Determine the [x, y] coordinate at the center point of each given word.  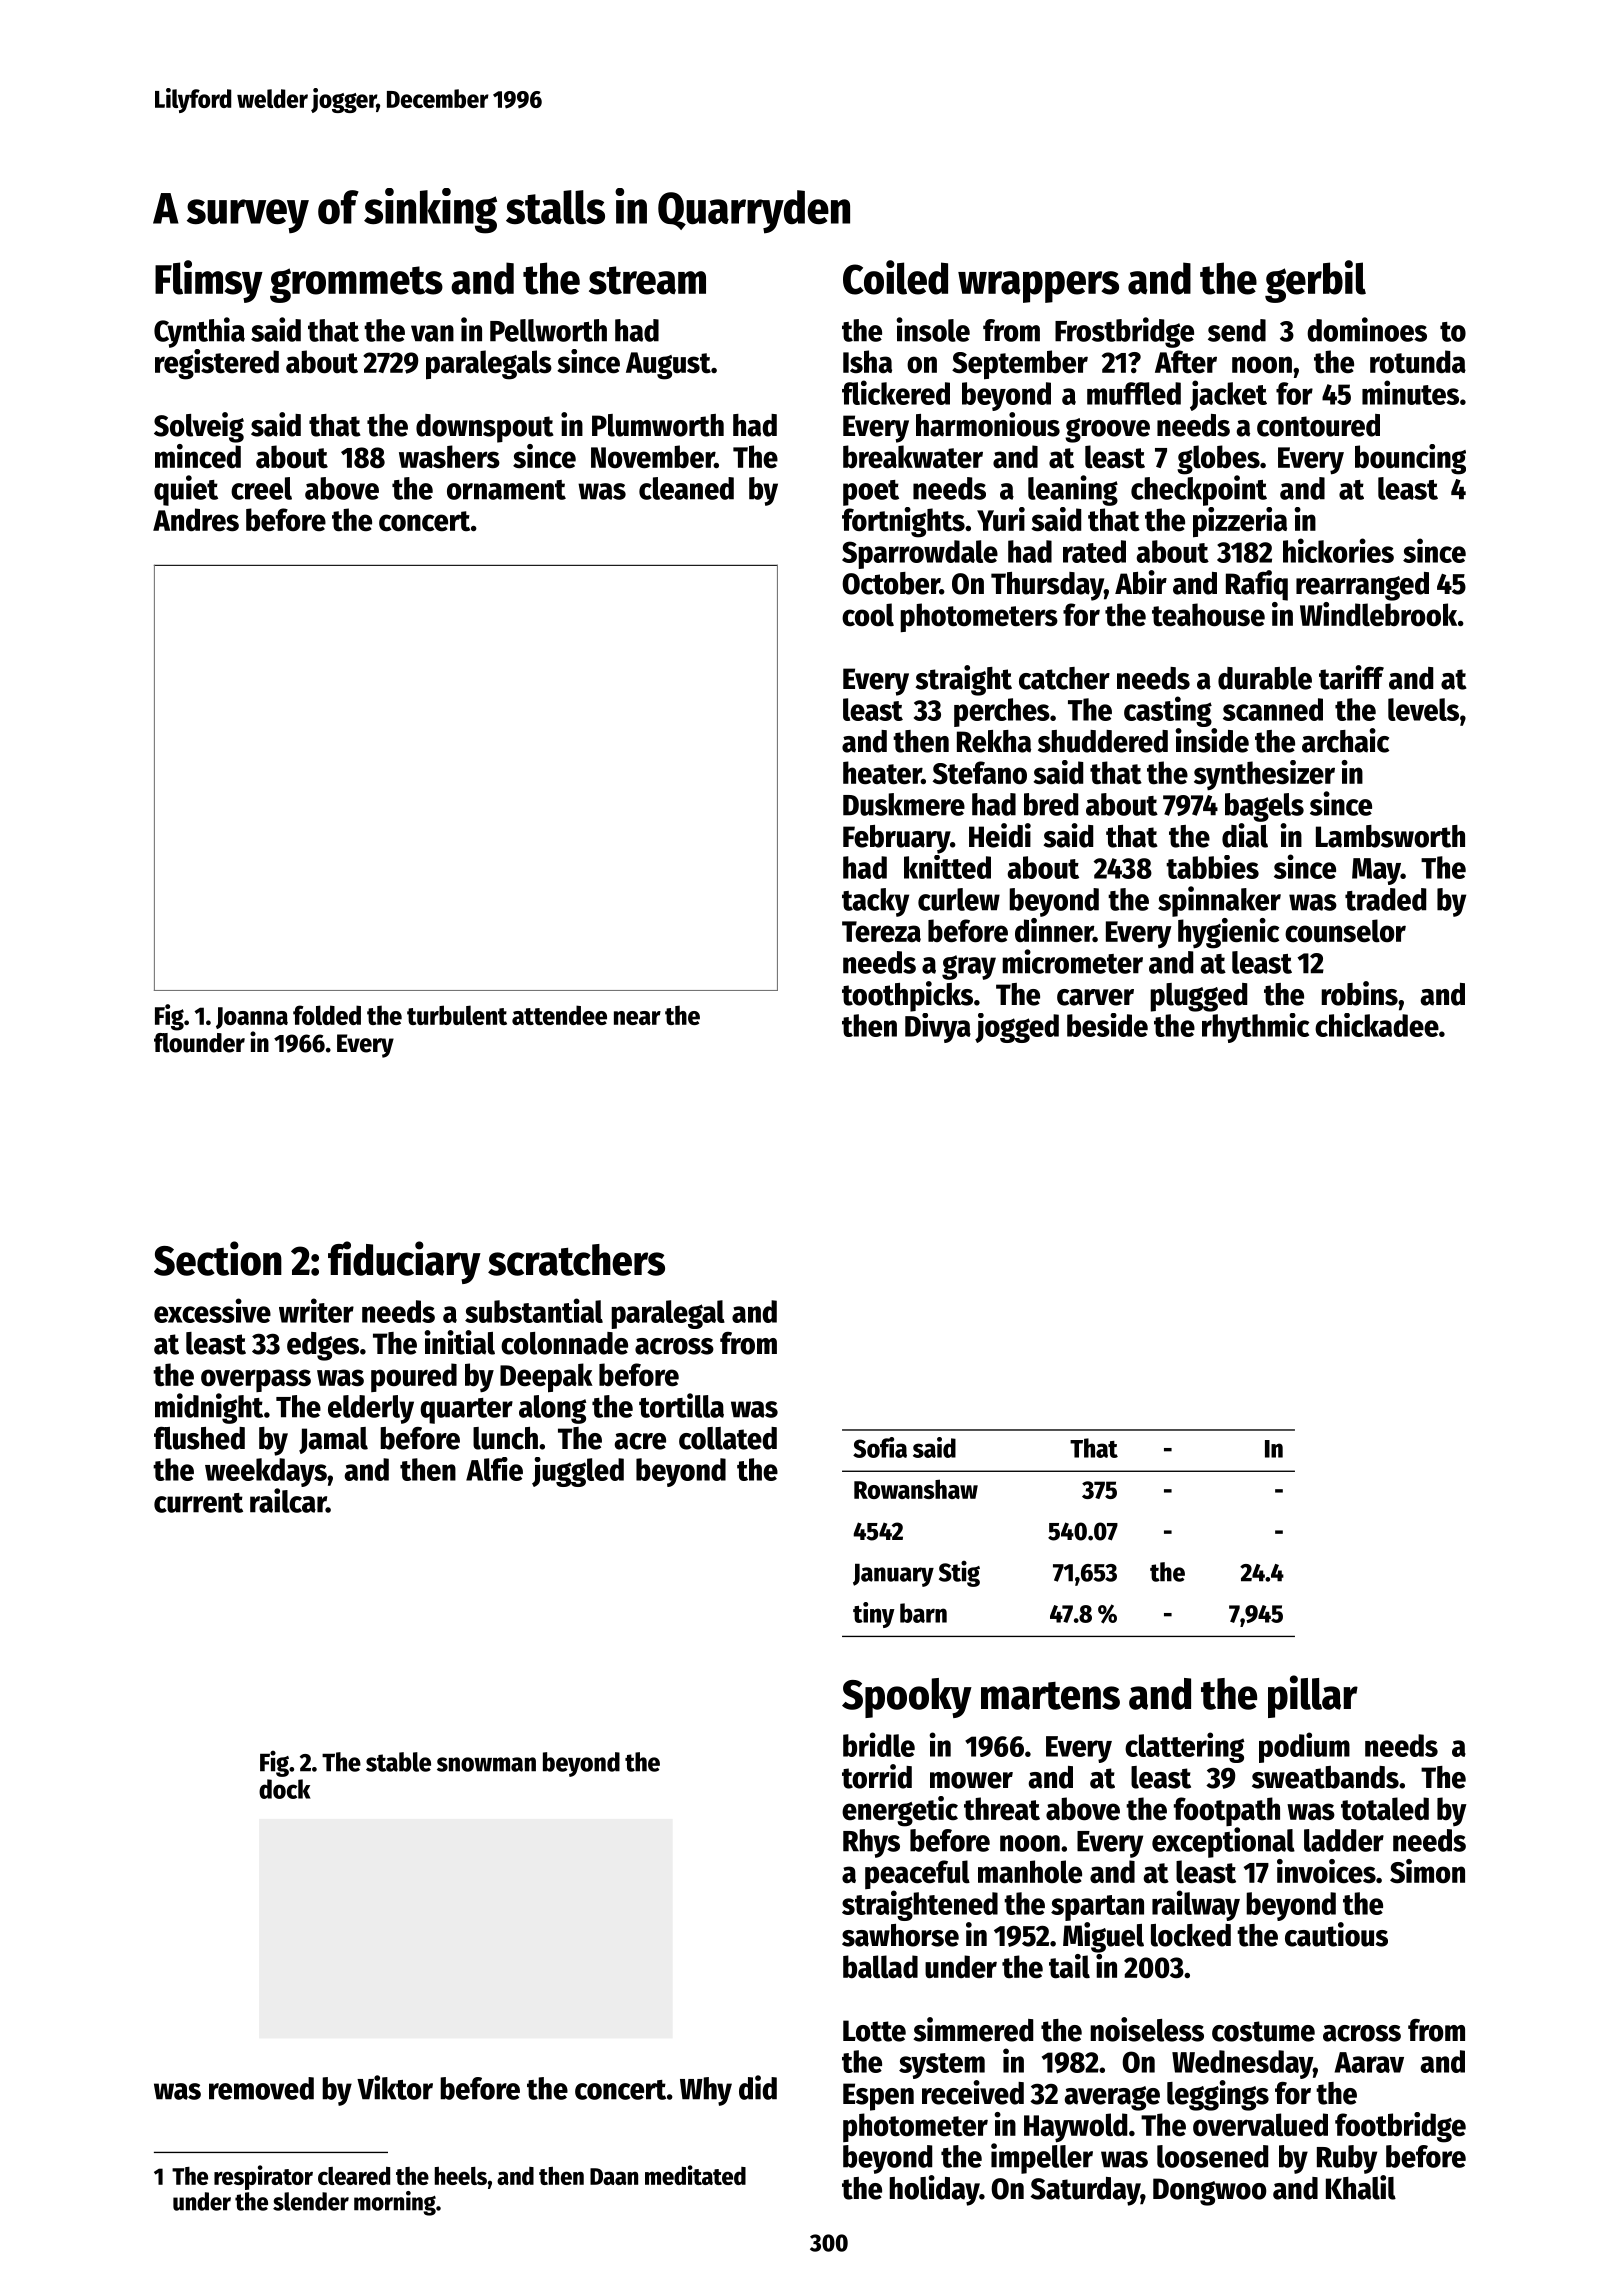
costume [1263, 2031]
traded [1385, 899]
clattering [1184, 1747]
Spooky [907, 1698]
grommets [356, 284]
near [637, 1018]
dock [285, 1789]
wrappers [1038, 287]
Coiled [895, 277]
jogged [1017, 1028]
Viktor [395, 2087]
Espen [878, 2097]
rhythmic [1256, 1028]
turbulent [457, 1015]
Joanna [252, 1018]
